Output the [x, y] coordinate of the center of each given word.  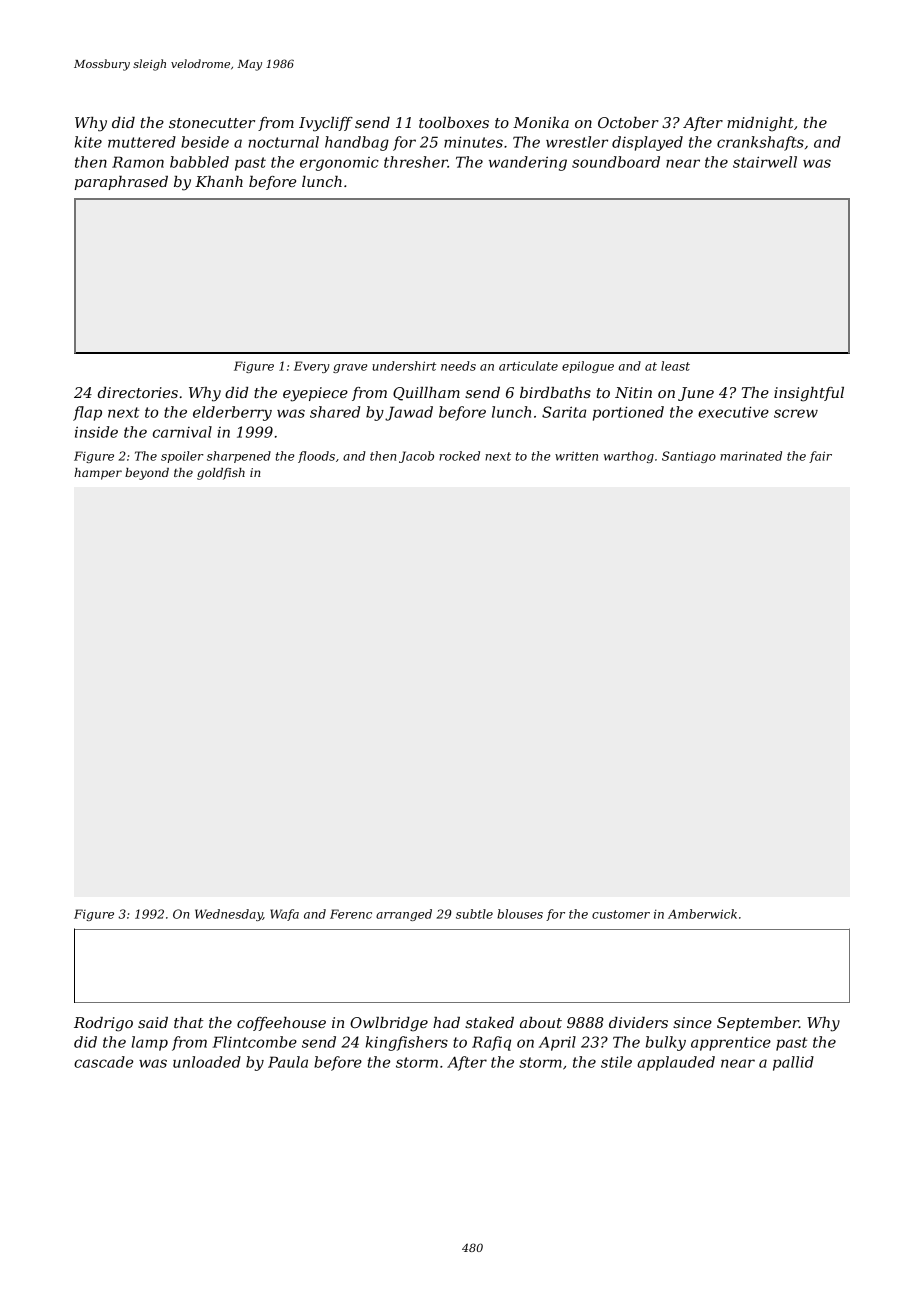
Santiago [689, 457]
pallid [793, 1063]
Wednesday [229, 915]
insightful [809, 394]
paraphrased [121, 183]
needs [458, 366]
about [541, 1022]
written [576, 456]
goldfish [221, 474]
